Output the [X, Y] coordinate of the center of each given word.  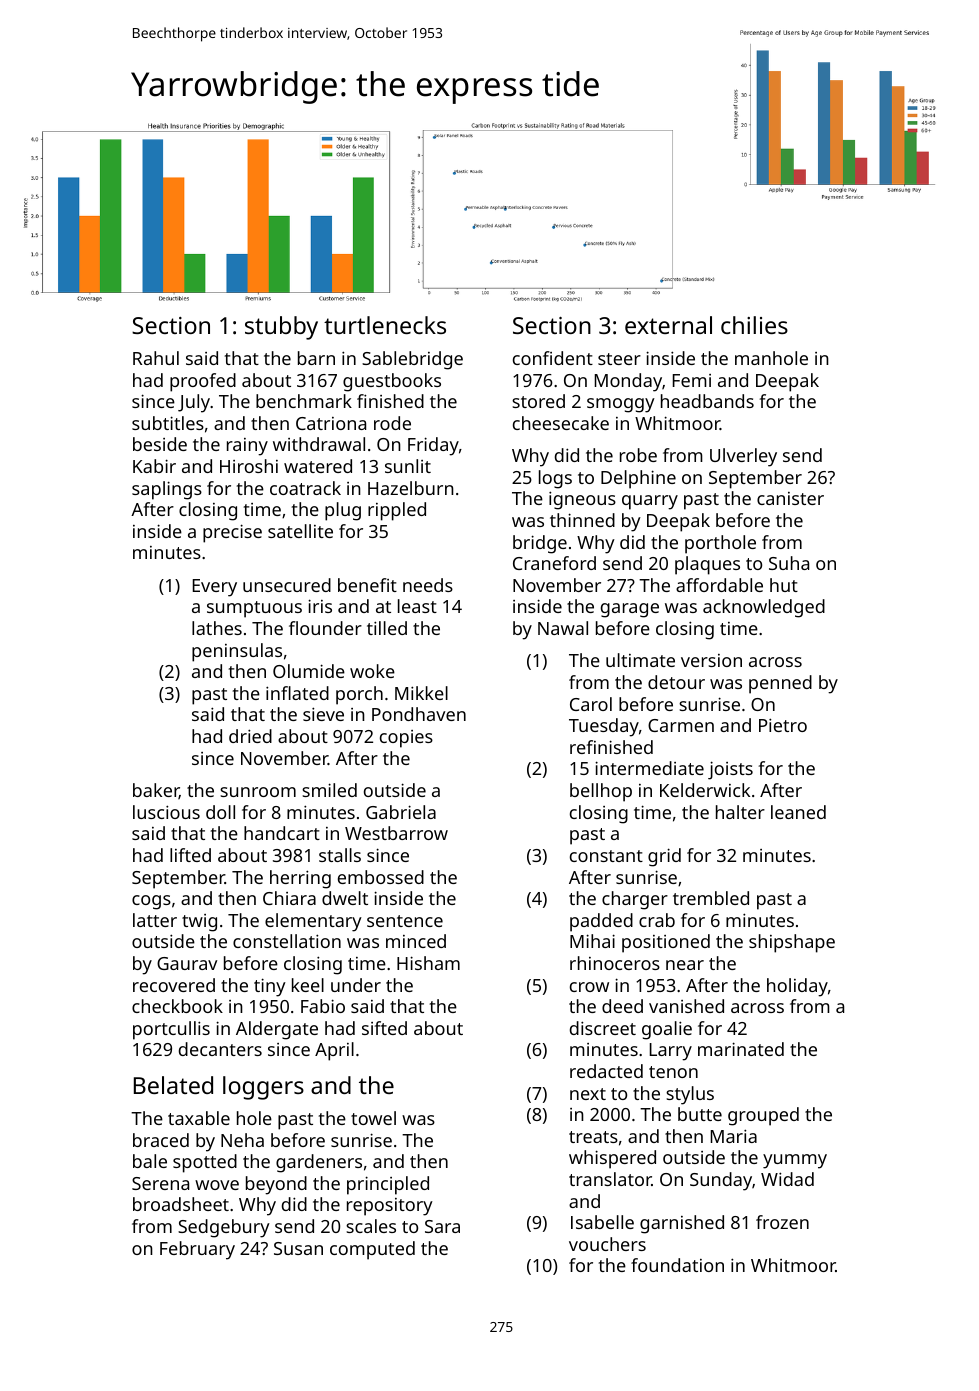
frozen [782, 1222]
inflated [297, 693]
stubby [281, 328]
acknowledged [764, 608]
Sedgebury [224, 1228]
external [668, 325]
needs [428, 585]
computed [372, 1250]
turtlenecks [385, 325]
